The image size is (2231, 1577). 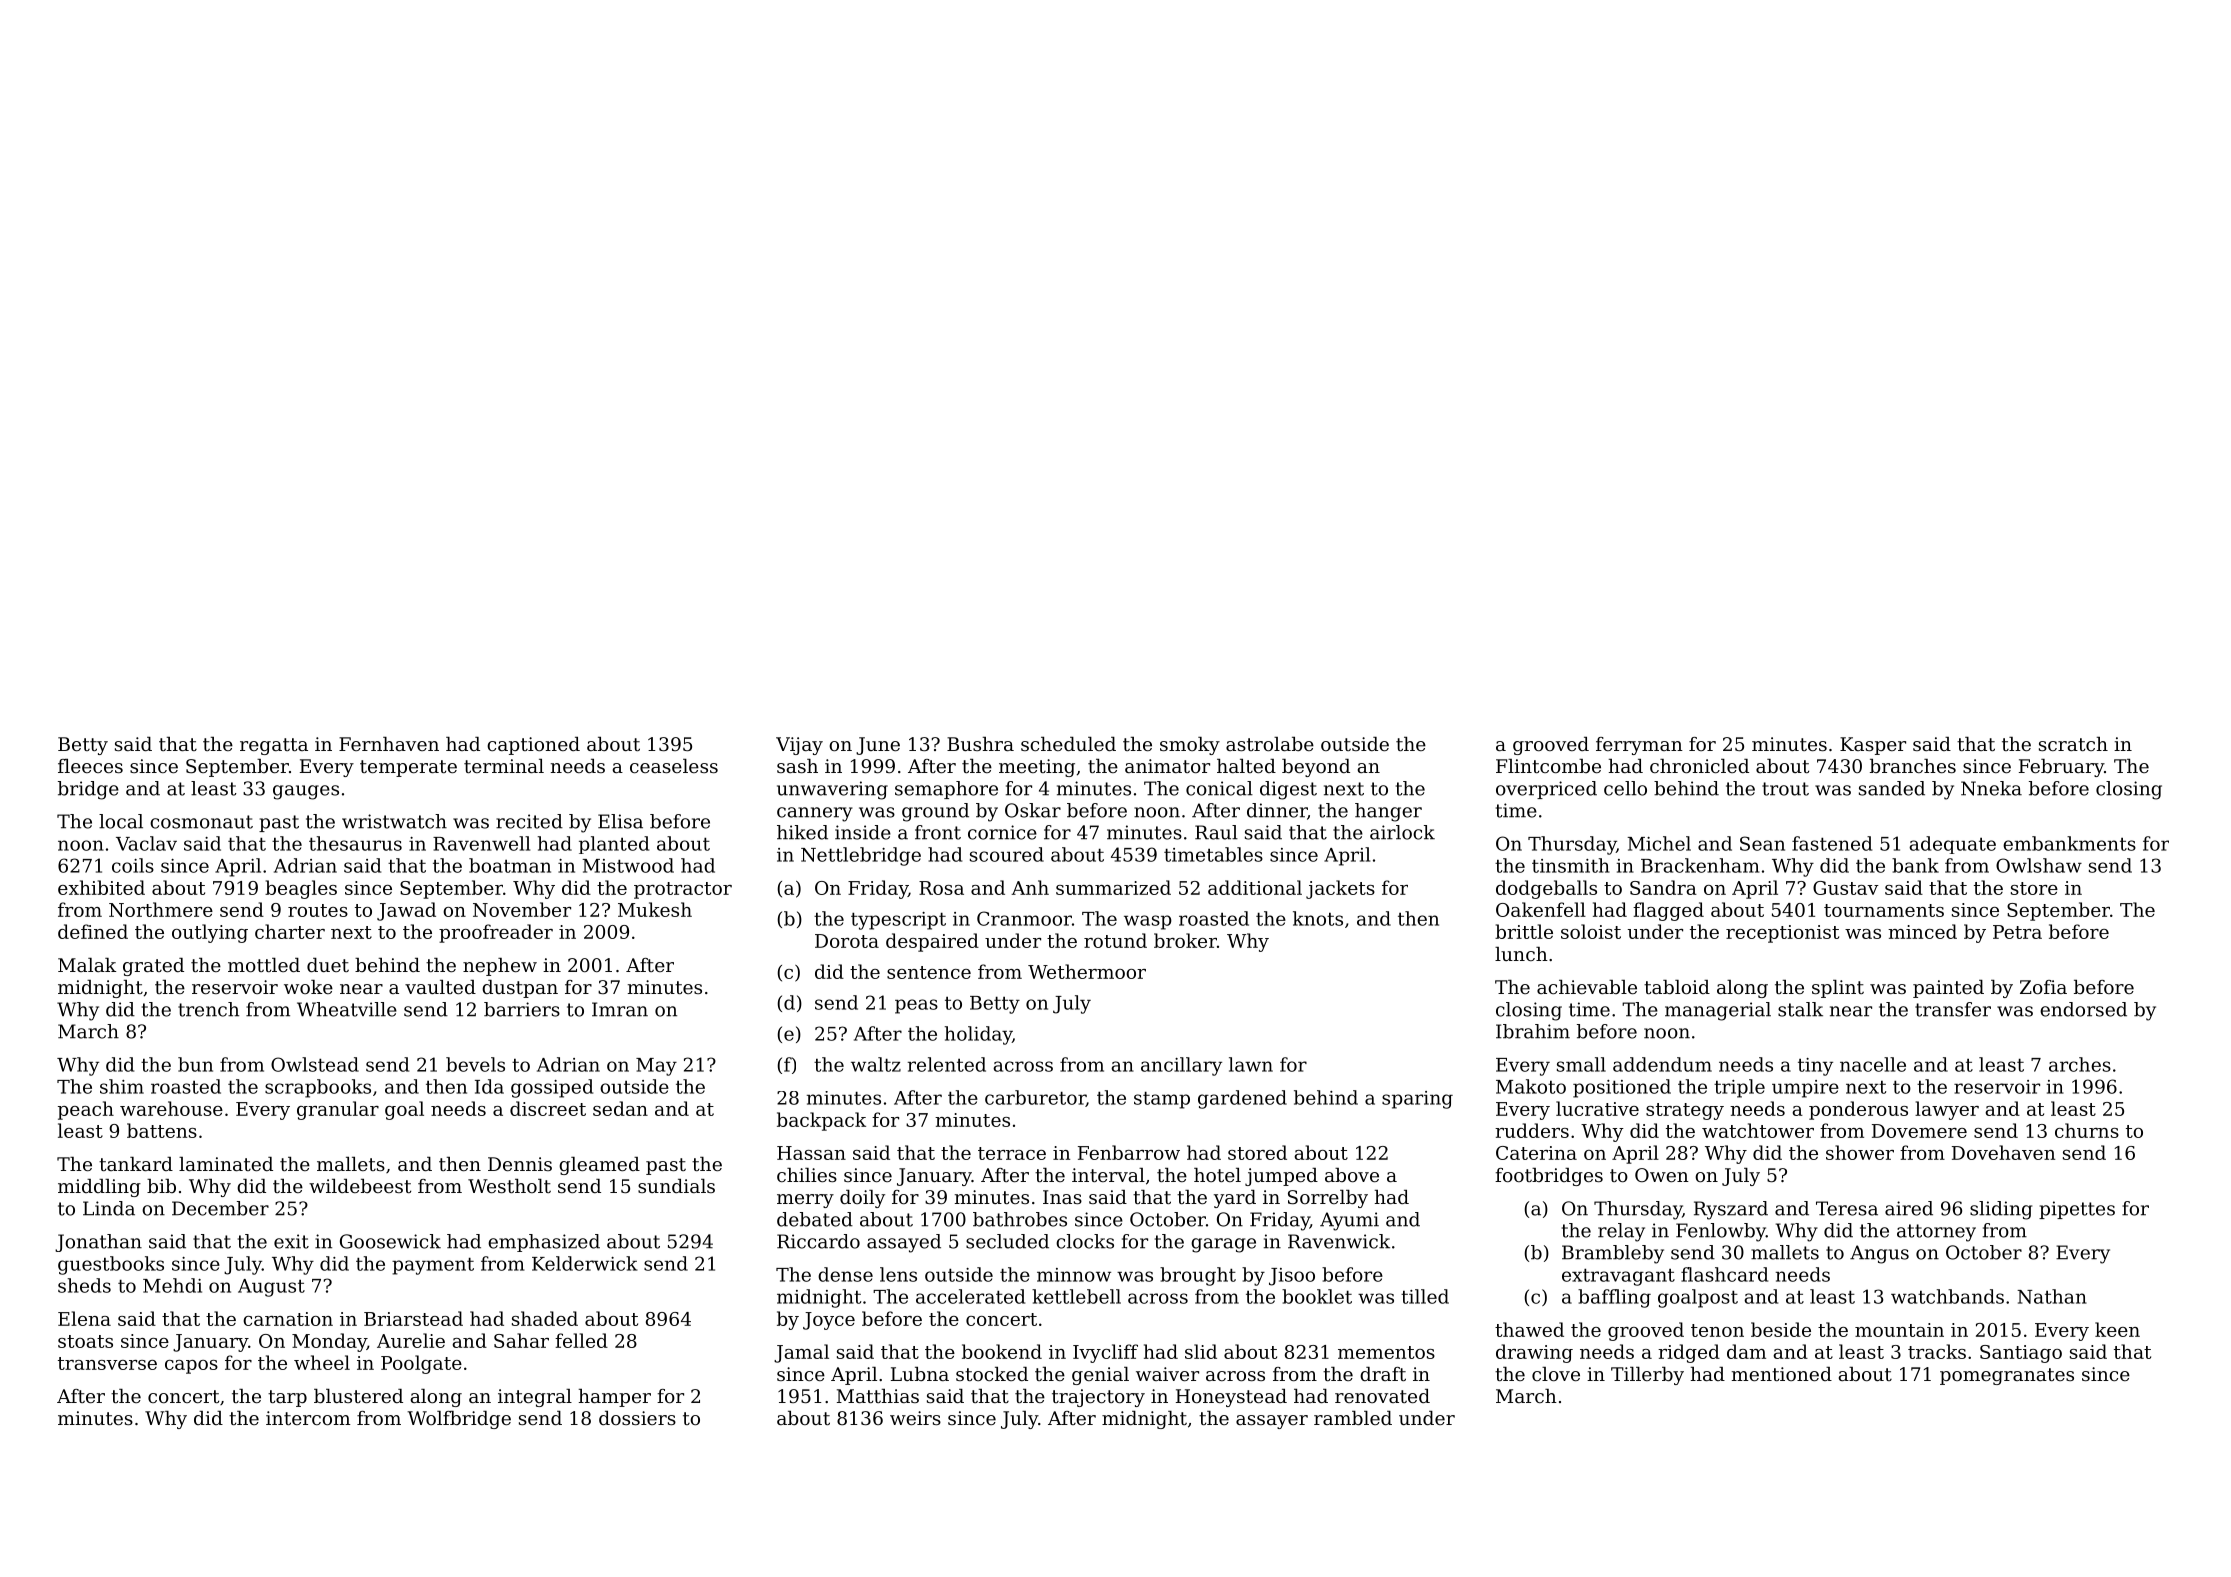 I want to click on tiny, so click(x=1815, y=1067).
